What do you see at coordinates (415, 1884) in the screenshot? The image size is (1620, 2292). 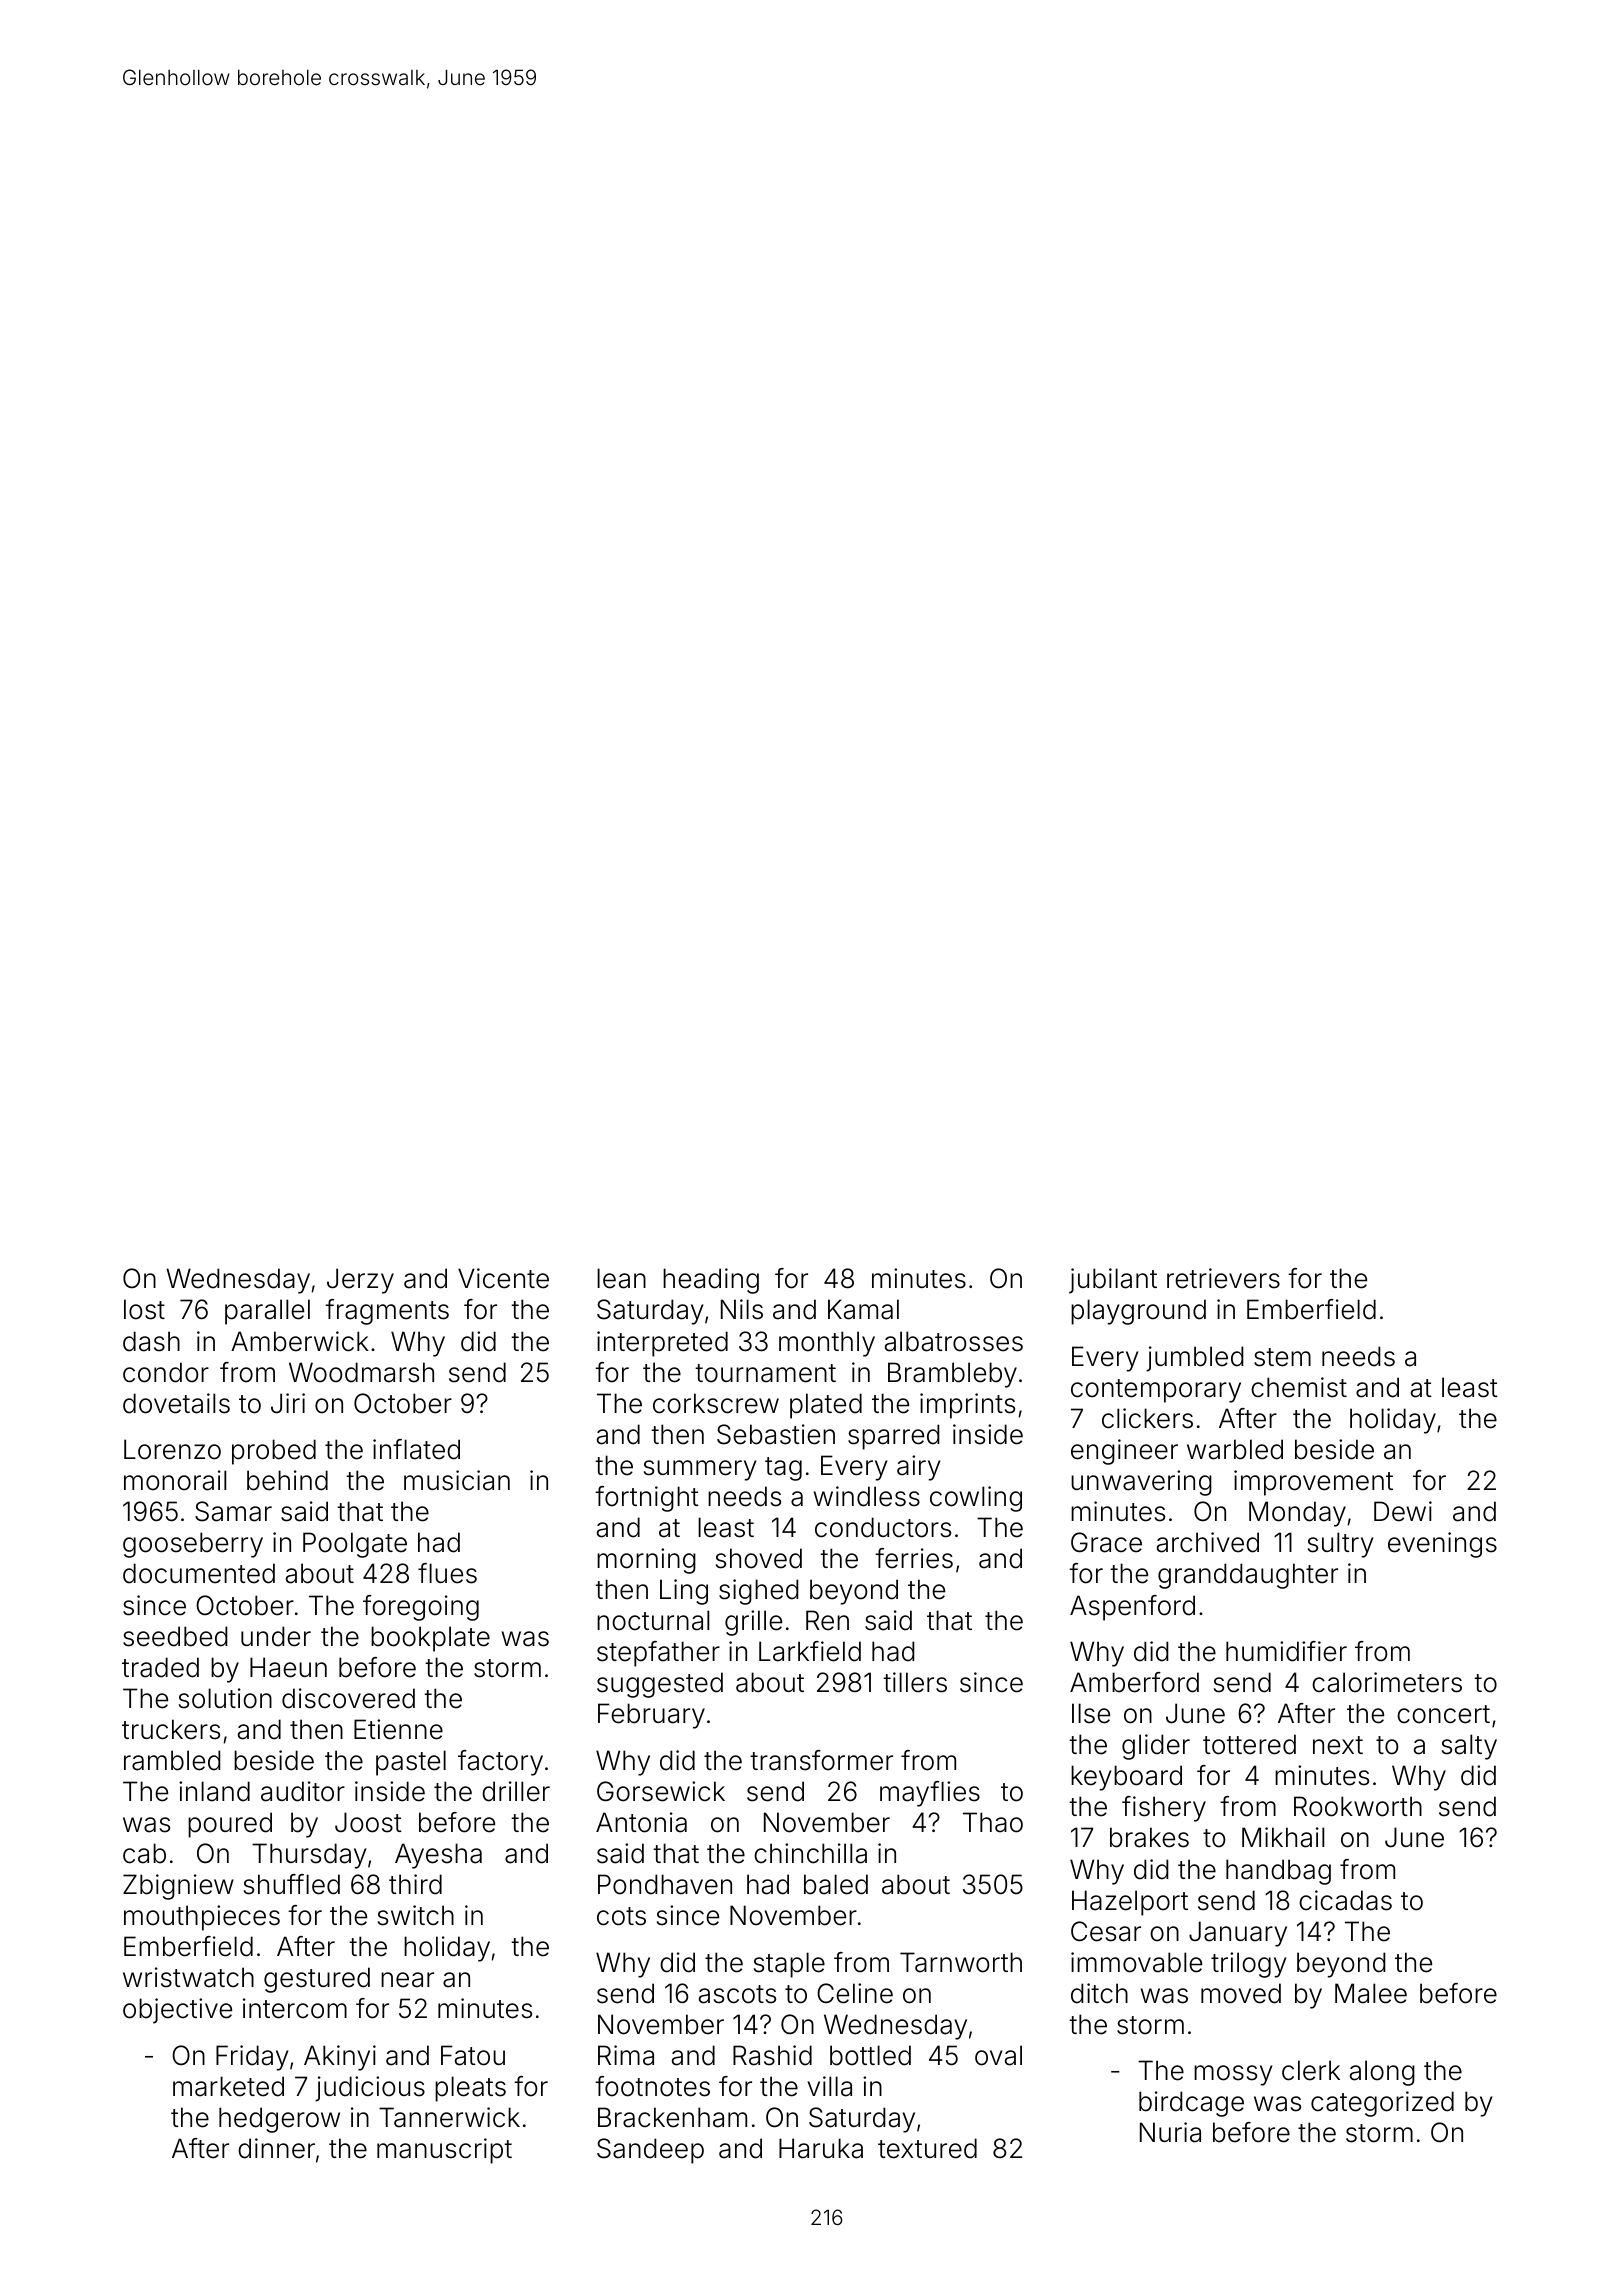 I see `third` at bounding box center [415, 1884].
